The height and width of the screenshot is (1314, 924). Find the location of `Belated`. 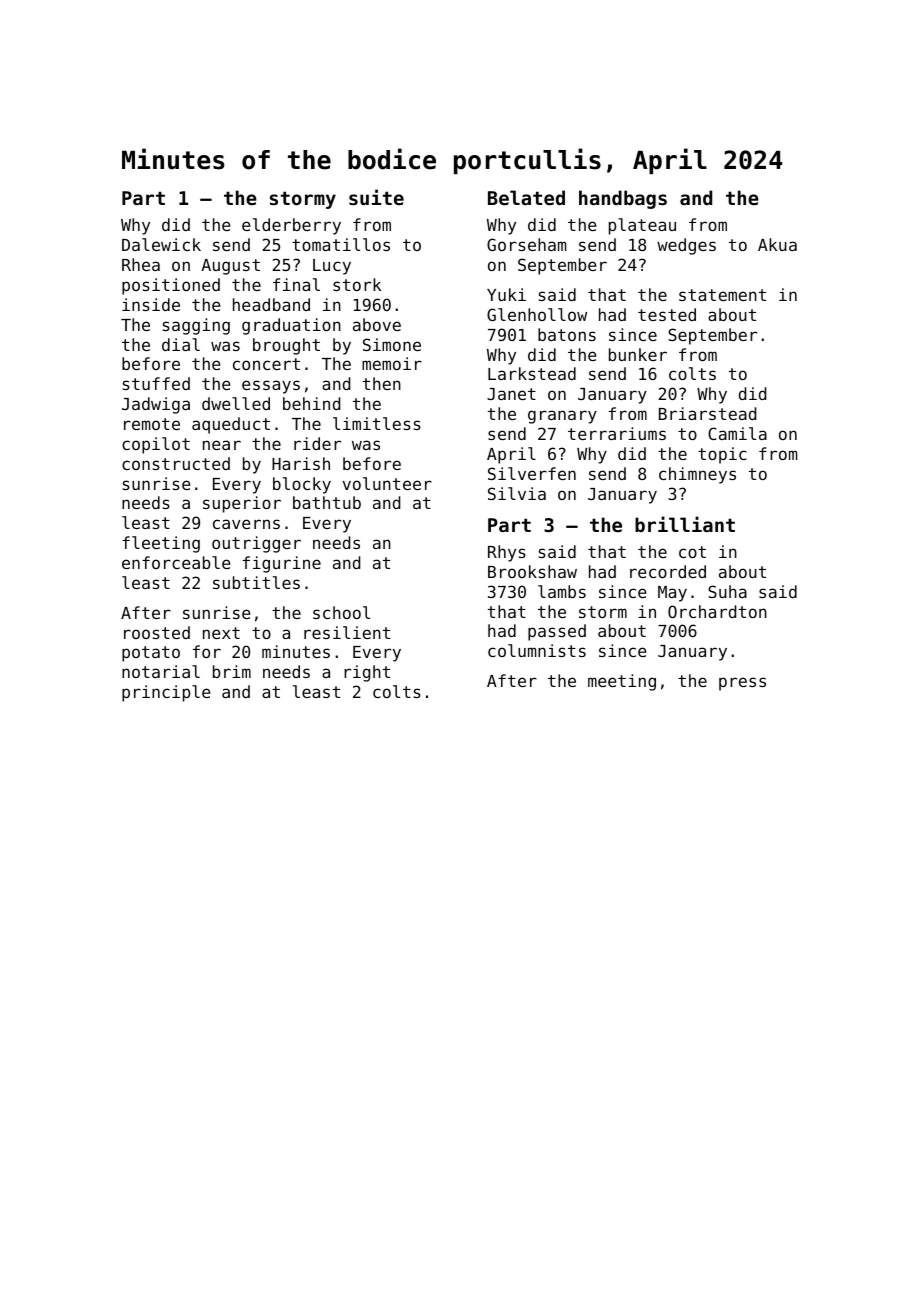

Belated is located at coordinates (526, 197).
